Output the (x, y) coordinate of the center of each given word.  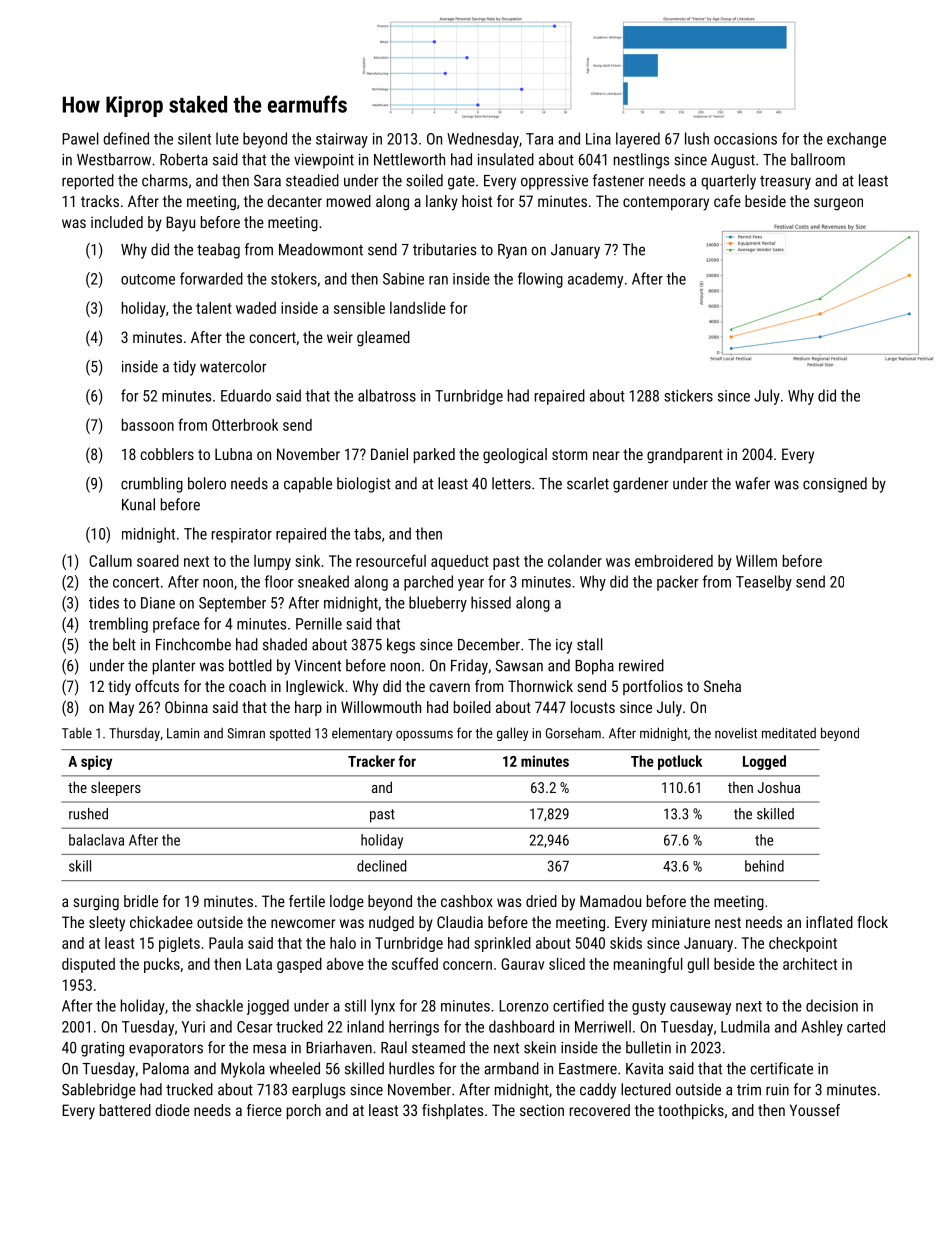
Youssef (815, 1110)
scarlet (588, 483)
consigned (835, 485)
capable (308, 485)
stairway (342, 140)
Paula (226, 943)
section (542, 1110)
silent (194, 138)
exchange (856, 140)
